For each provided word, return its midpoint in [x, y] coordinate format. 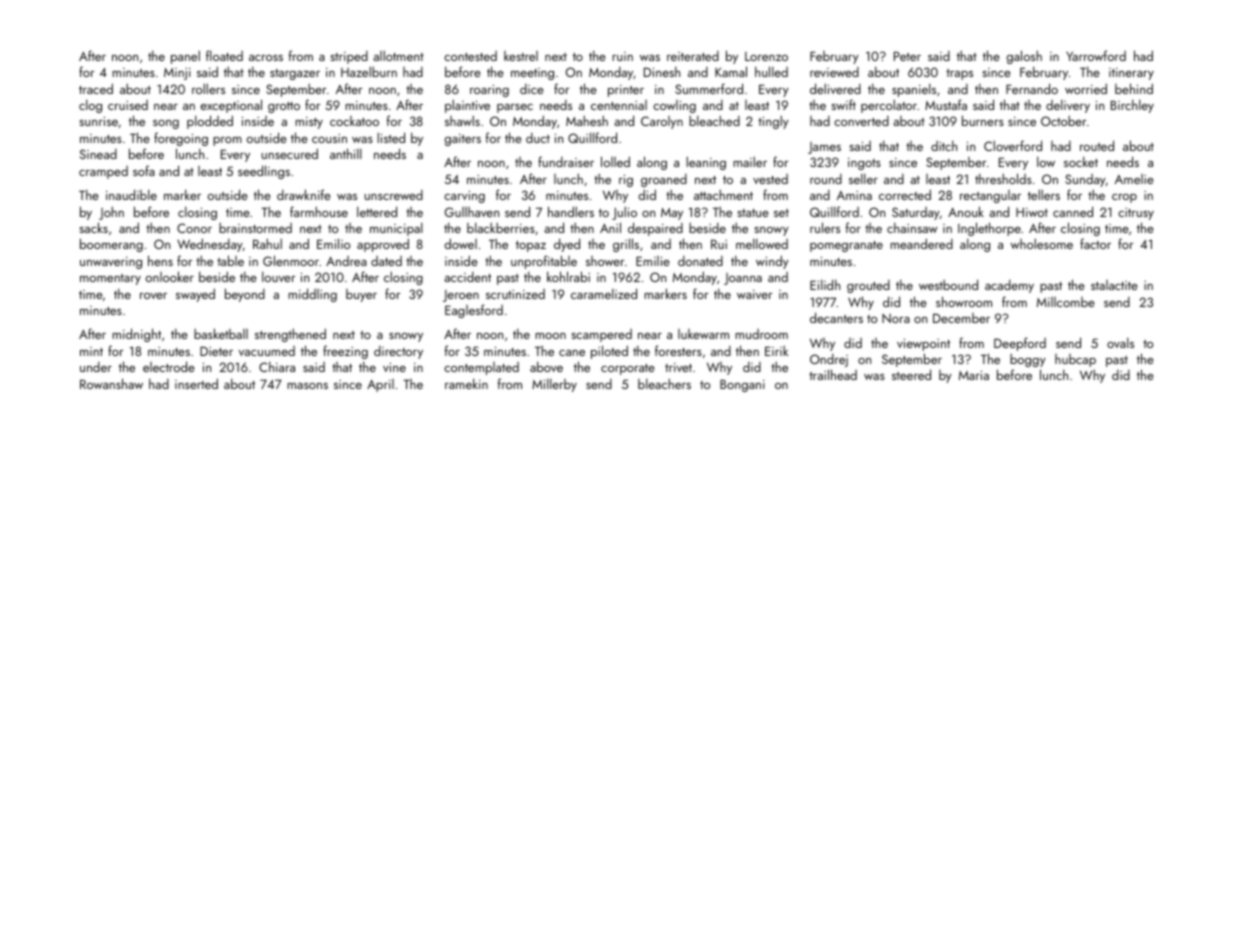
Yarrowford [1096, 55]
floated [224, 55]
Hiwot [1032, 212]
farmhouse [319, 211]
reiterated [693, 56]
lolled [615, 161]
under [96, 367]
